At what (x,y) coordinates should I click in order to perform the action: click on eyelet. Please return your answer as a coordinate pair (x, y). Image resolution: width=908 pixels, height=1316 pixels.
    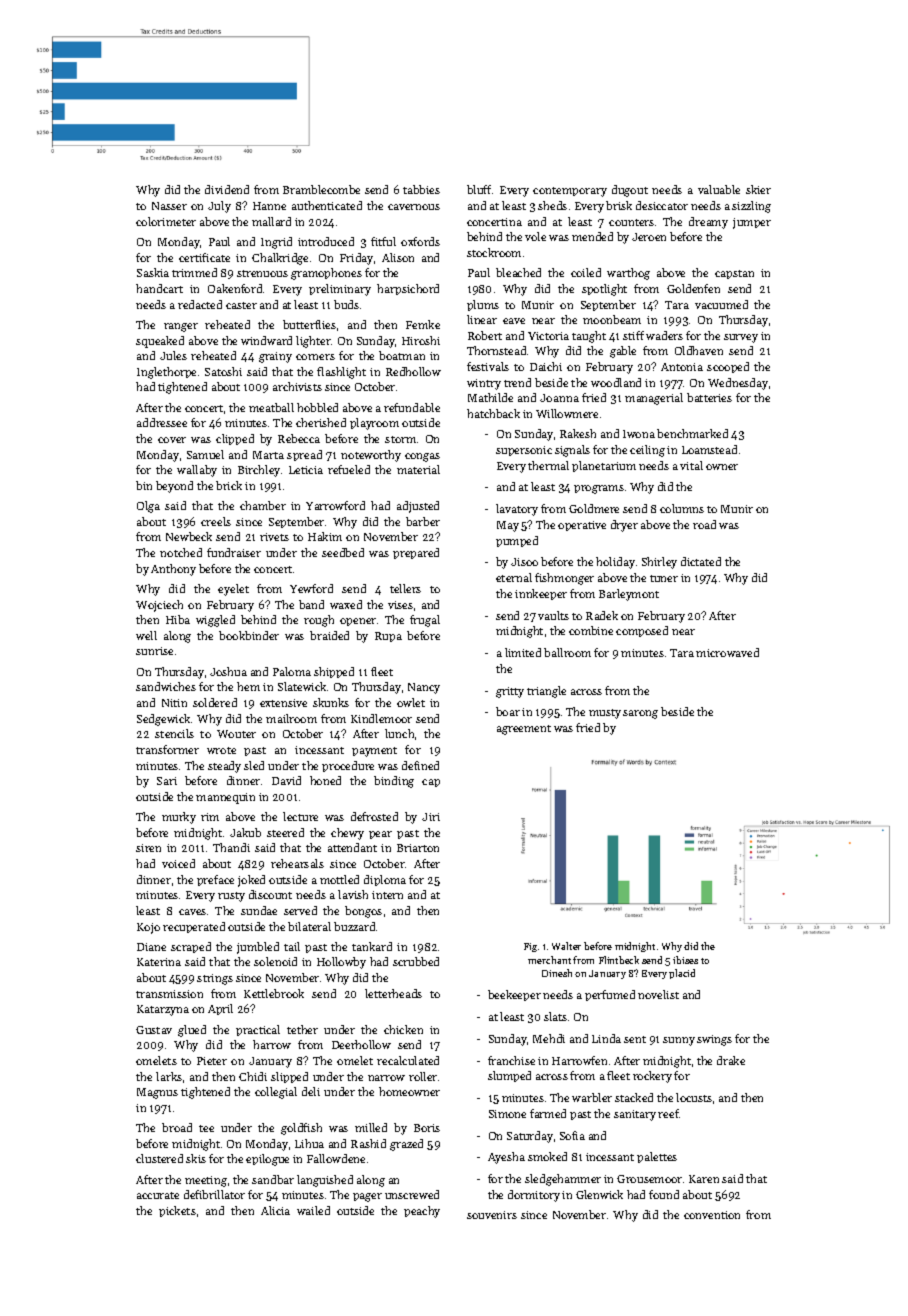
    Looking at the image, I should click on (233, 590).
